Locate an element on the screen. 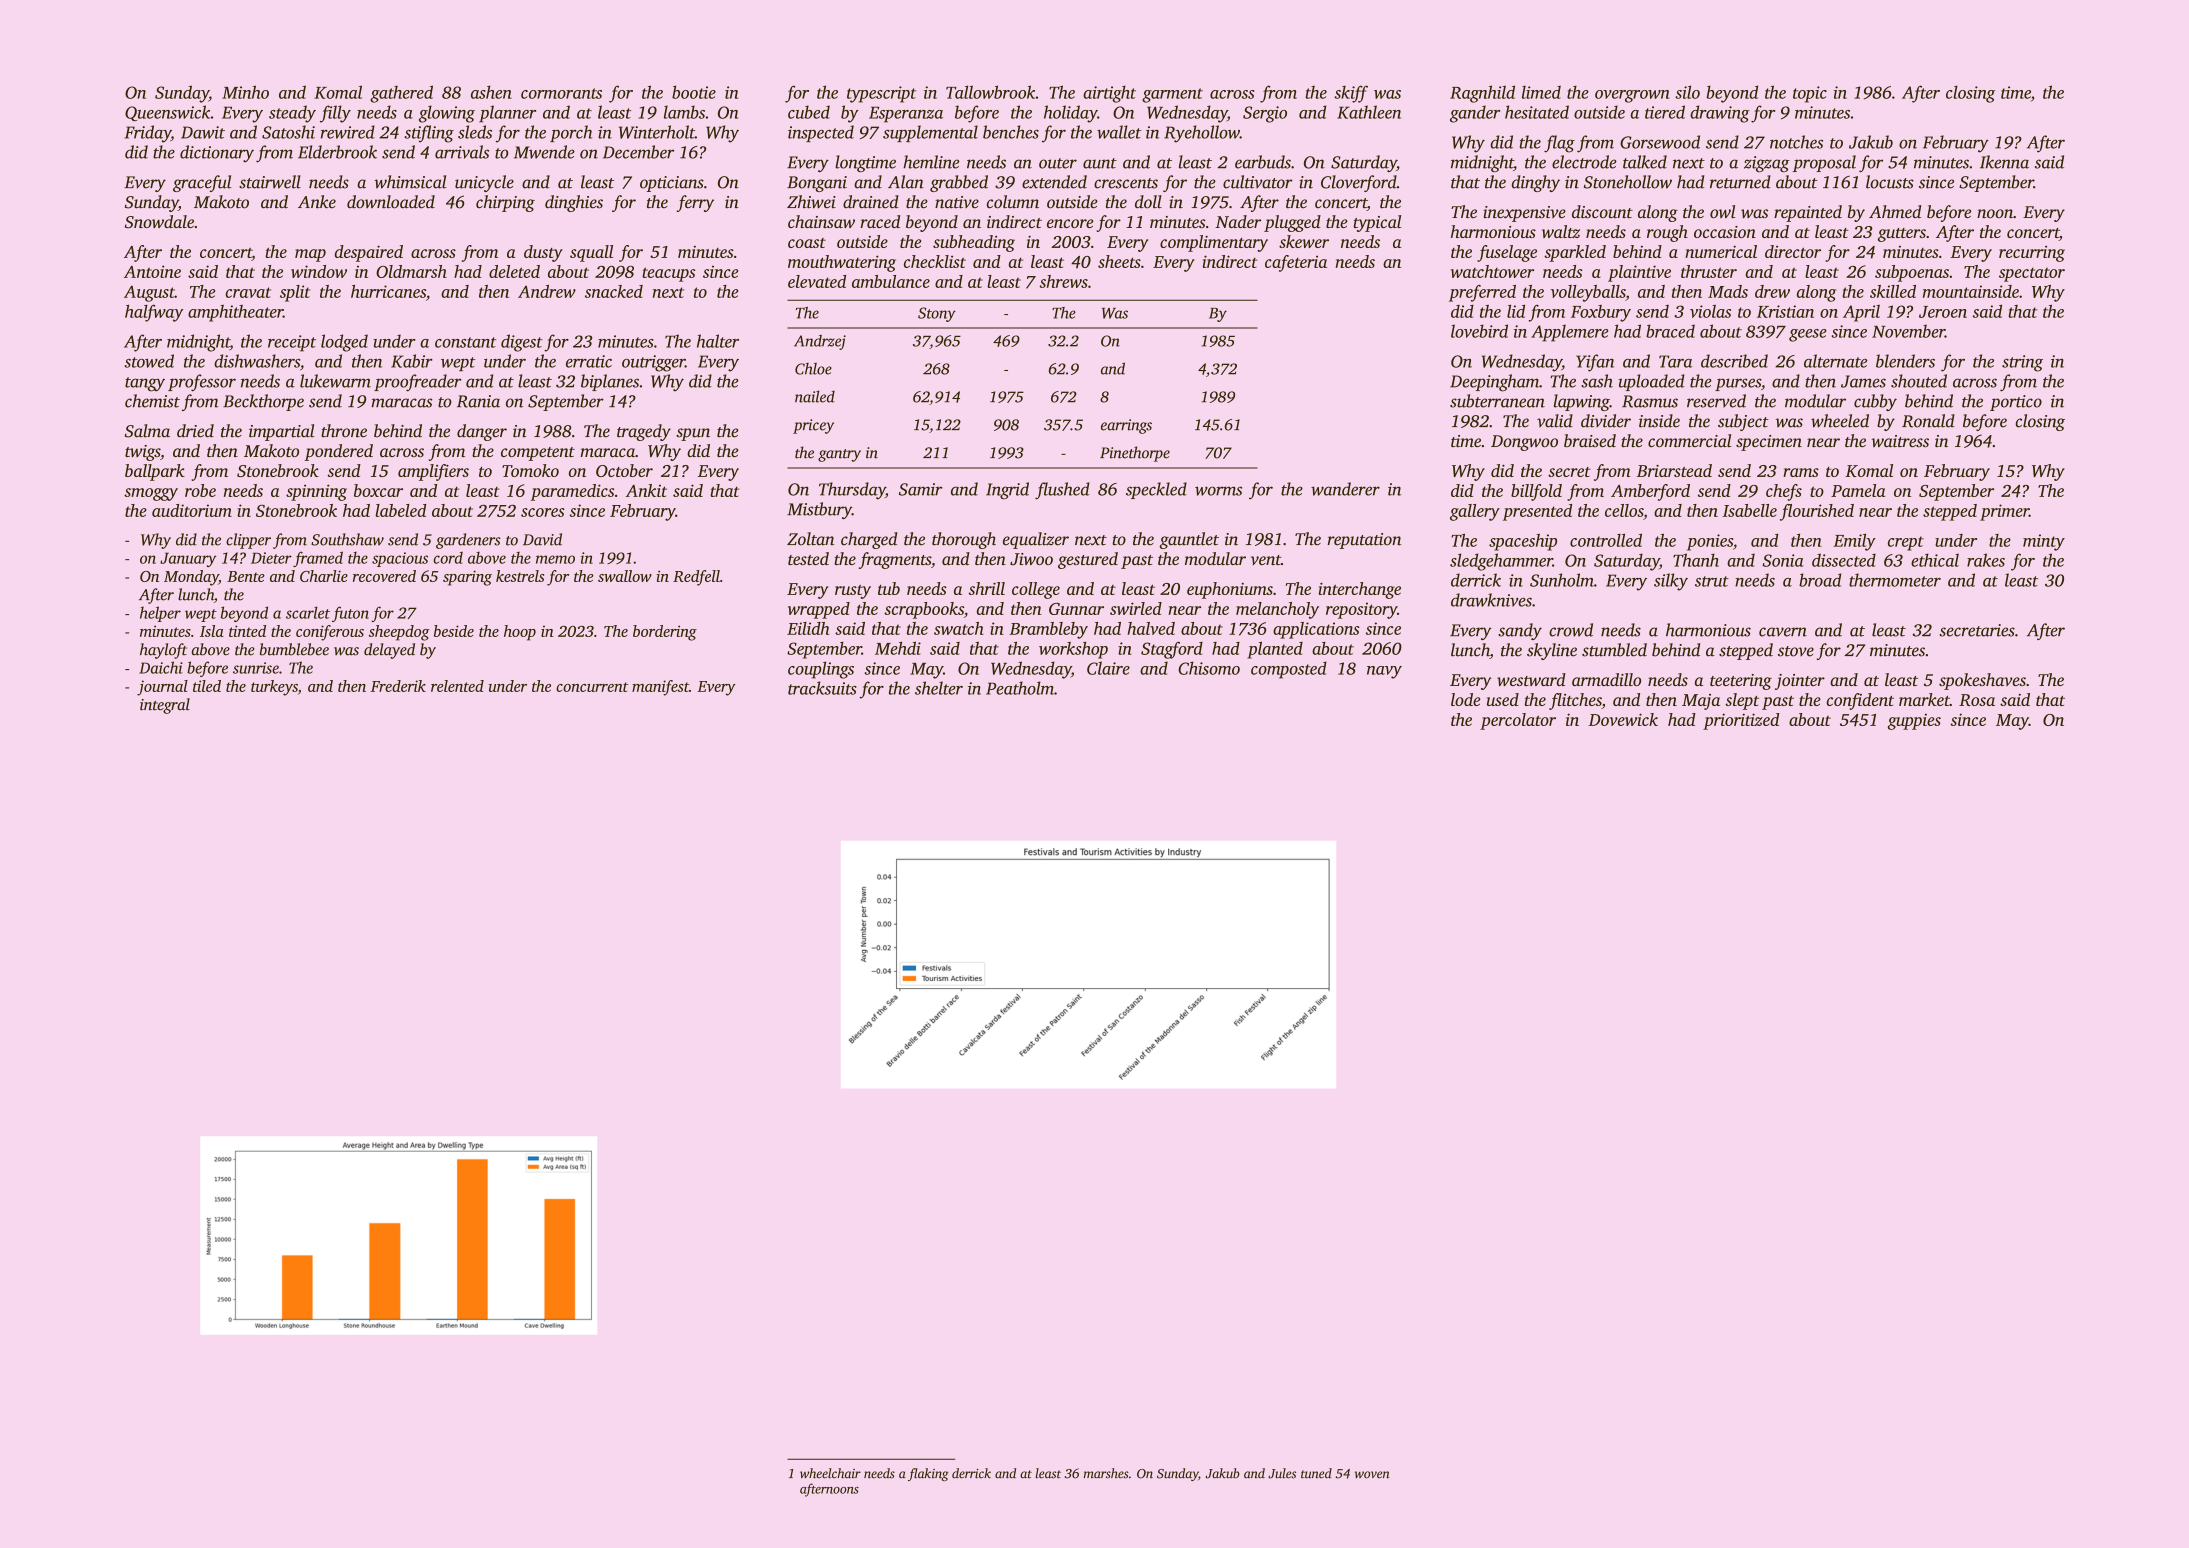  lukewarm is located at coordinates (335, 381).
